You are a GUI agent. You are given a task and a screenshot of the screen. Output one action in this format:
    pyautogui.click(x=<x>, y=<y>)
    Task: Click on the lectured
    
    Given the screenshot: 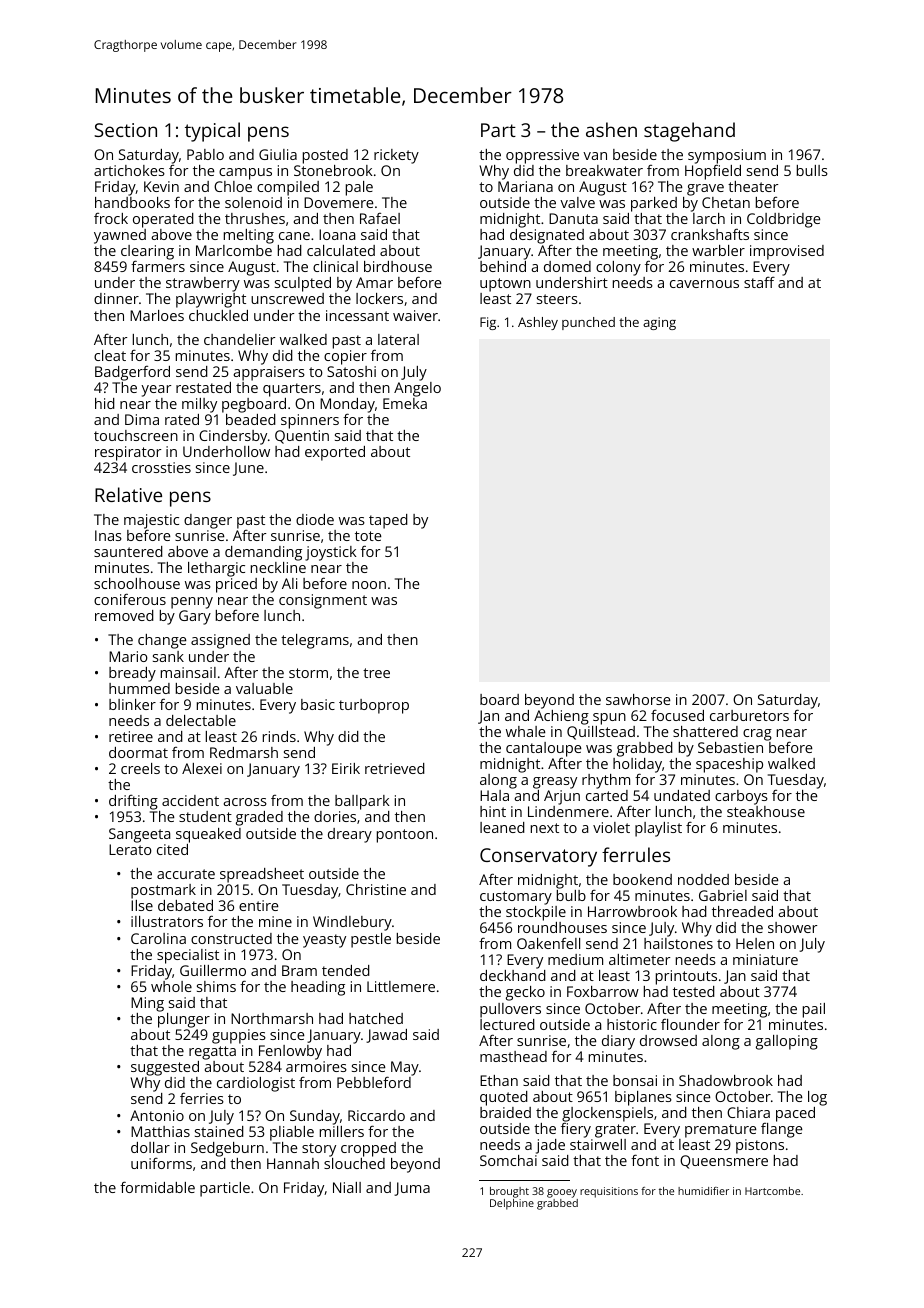 What is the action you would take?
    pyautogui.click(x=507, y=1024)
